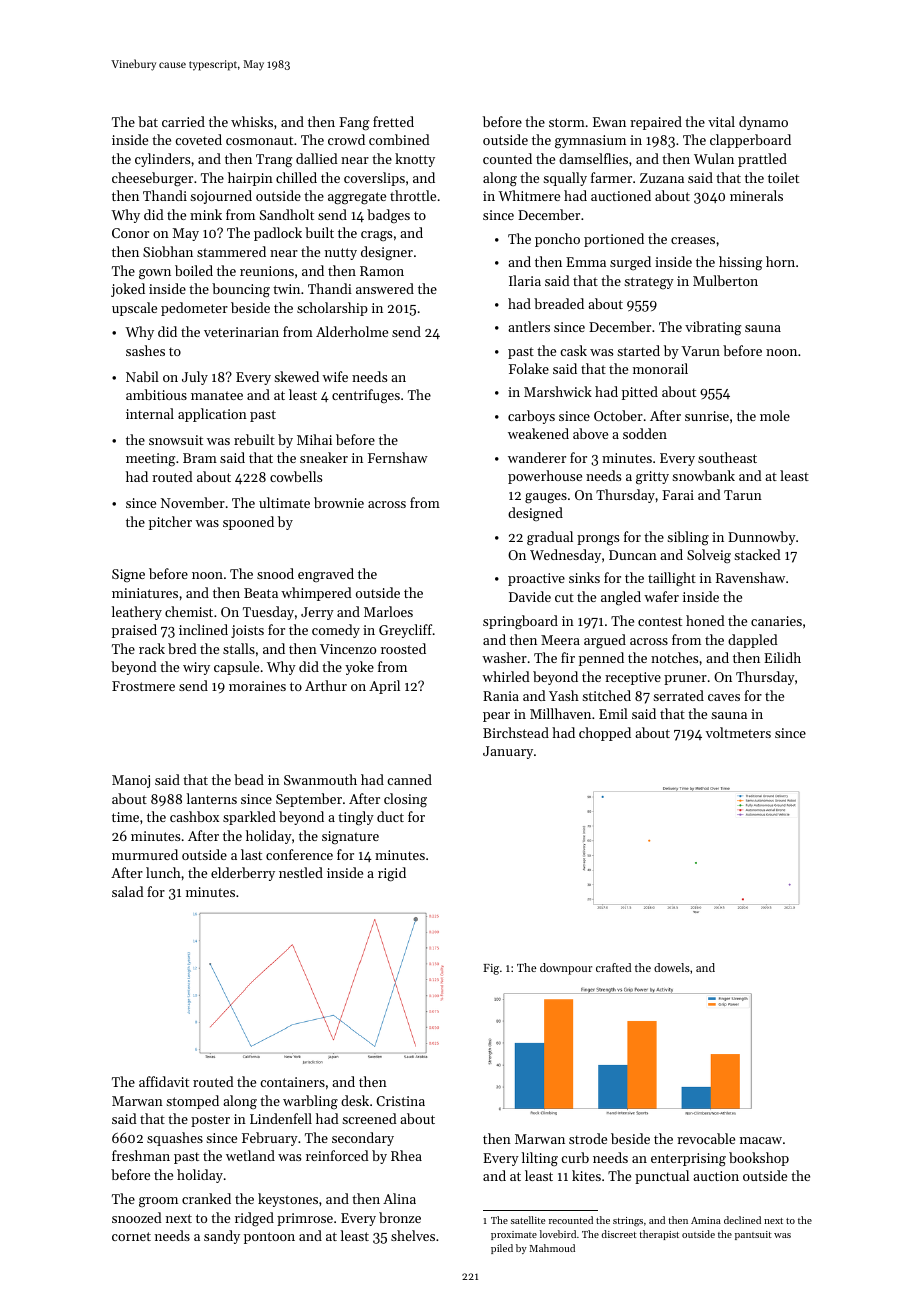  Describe the element at coordinates (780, 261) in the screenshot. I see `horn` at that location.
